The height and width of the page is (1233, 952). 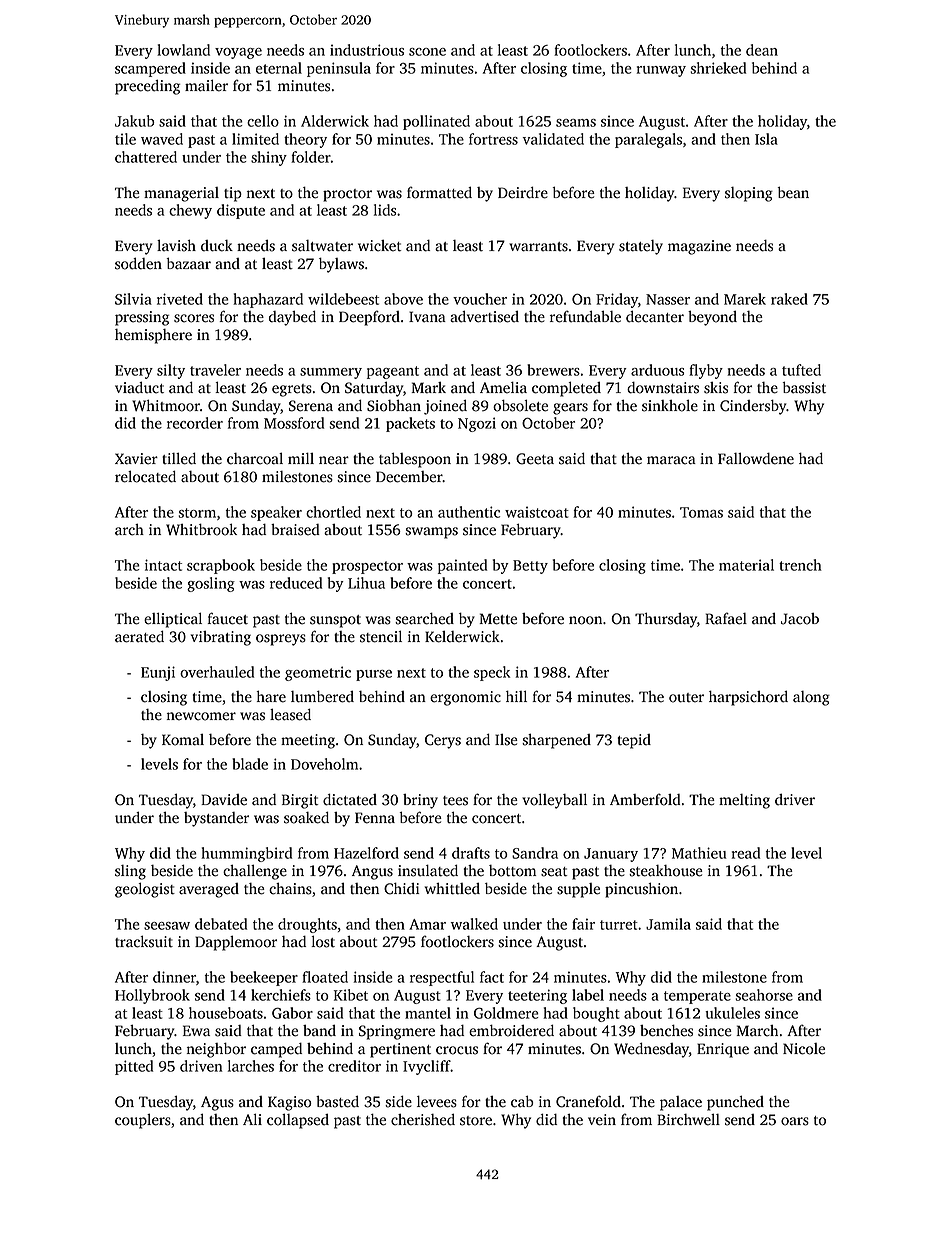 What do you see at coordinates (661, 71) in the page?
I see `runway` at bounding box center [661, 71].
